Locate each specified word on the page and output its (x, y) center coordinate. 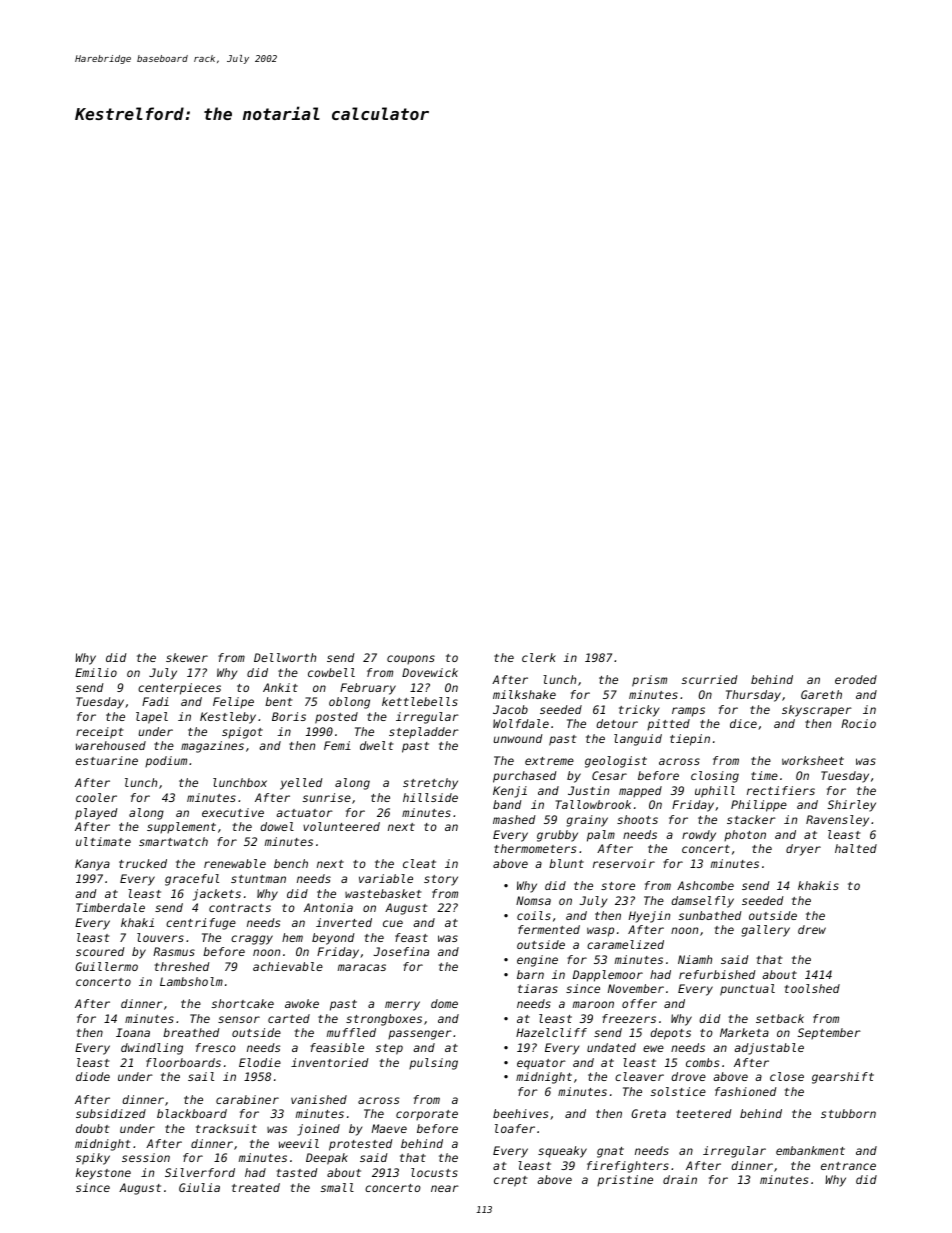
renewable (235, 863)
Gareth (821, 694)
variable (386, 878)
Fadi (155, 701)
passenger (420, 1035)
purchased (525, 777)
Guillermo (106, 966)
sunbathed (710, 915)
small (337, 1187)
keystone (103, 1174)
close (787, 1076)
